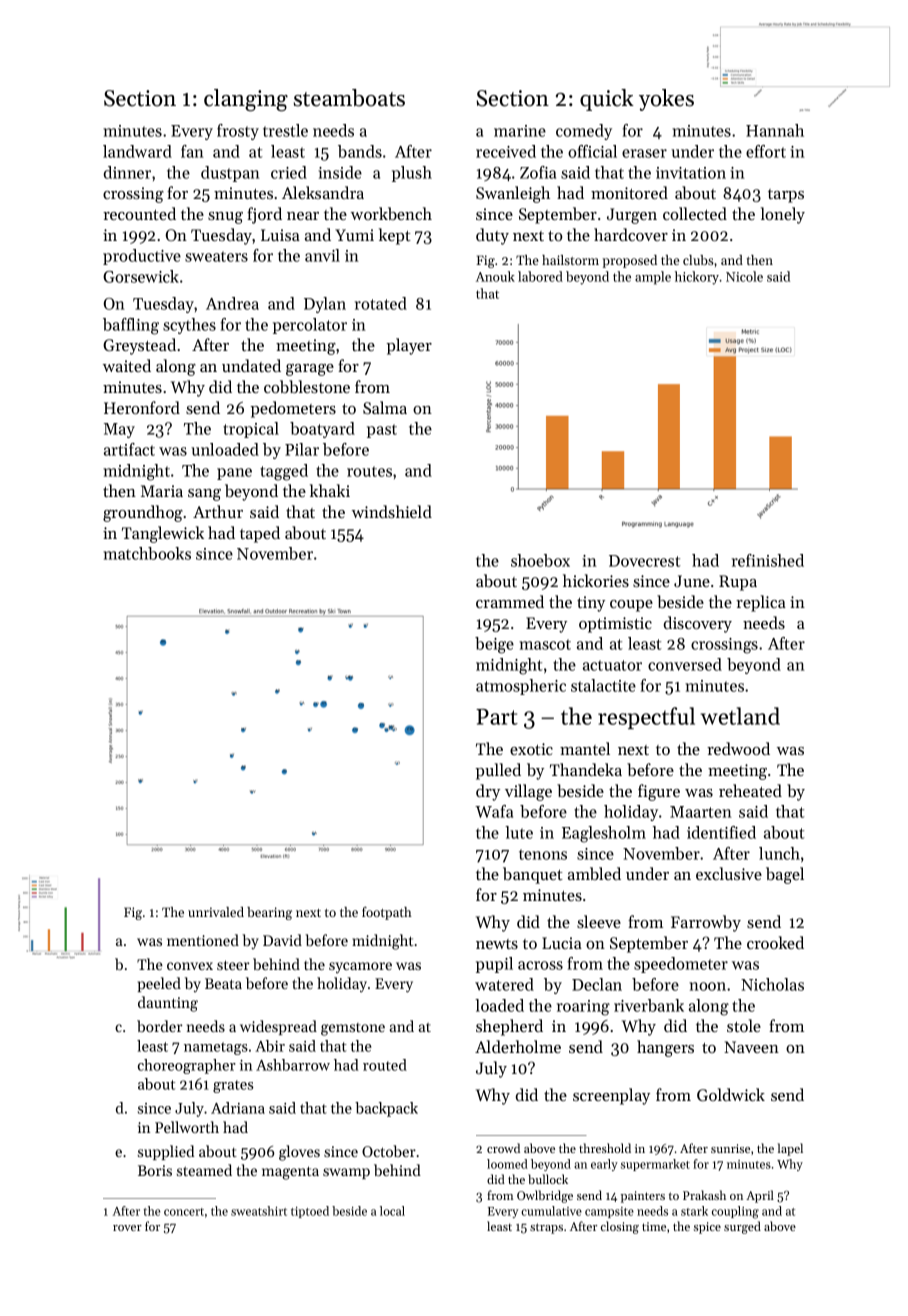 This page has height=1316, width=908. What do you see at coordinates (772, 984) in the page?
I see `Nicholas` at bounding box center [772, 984].
